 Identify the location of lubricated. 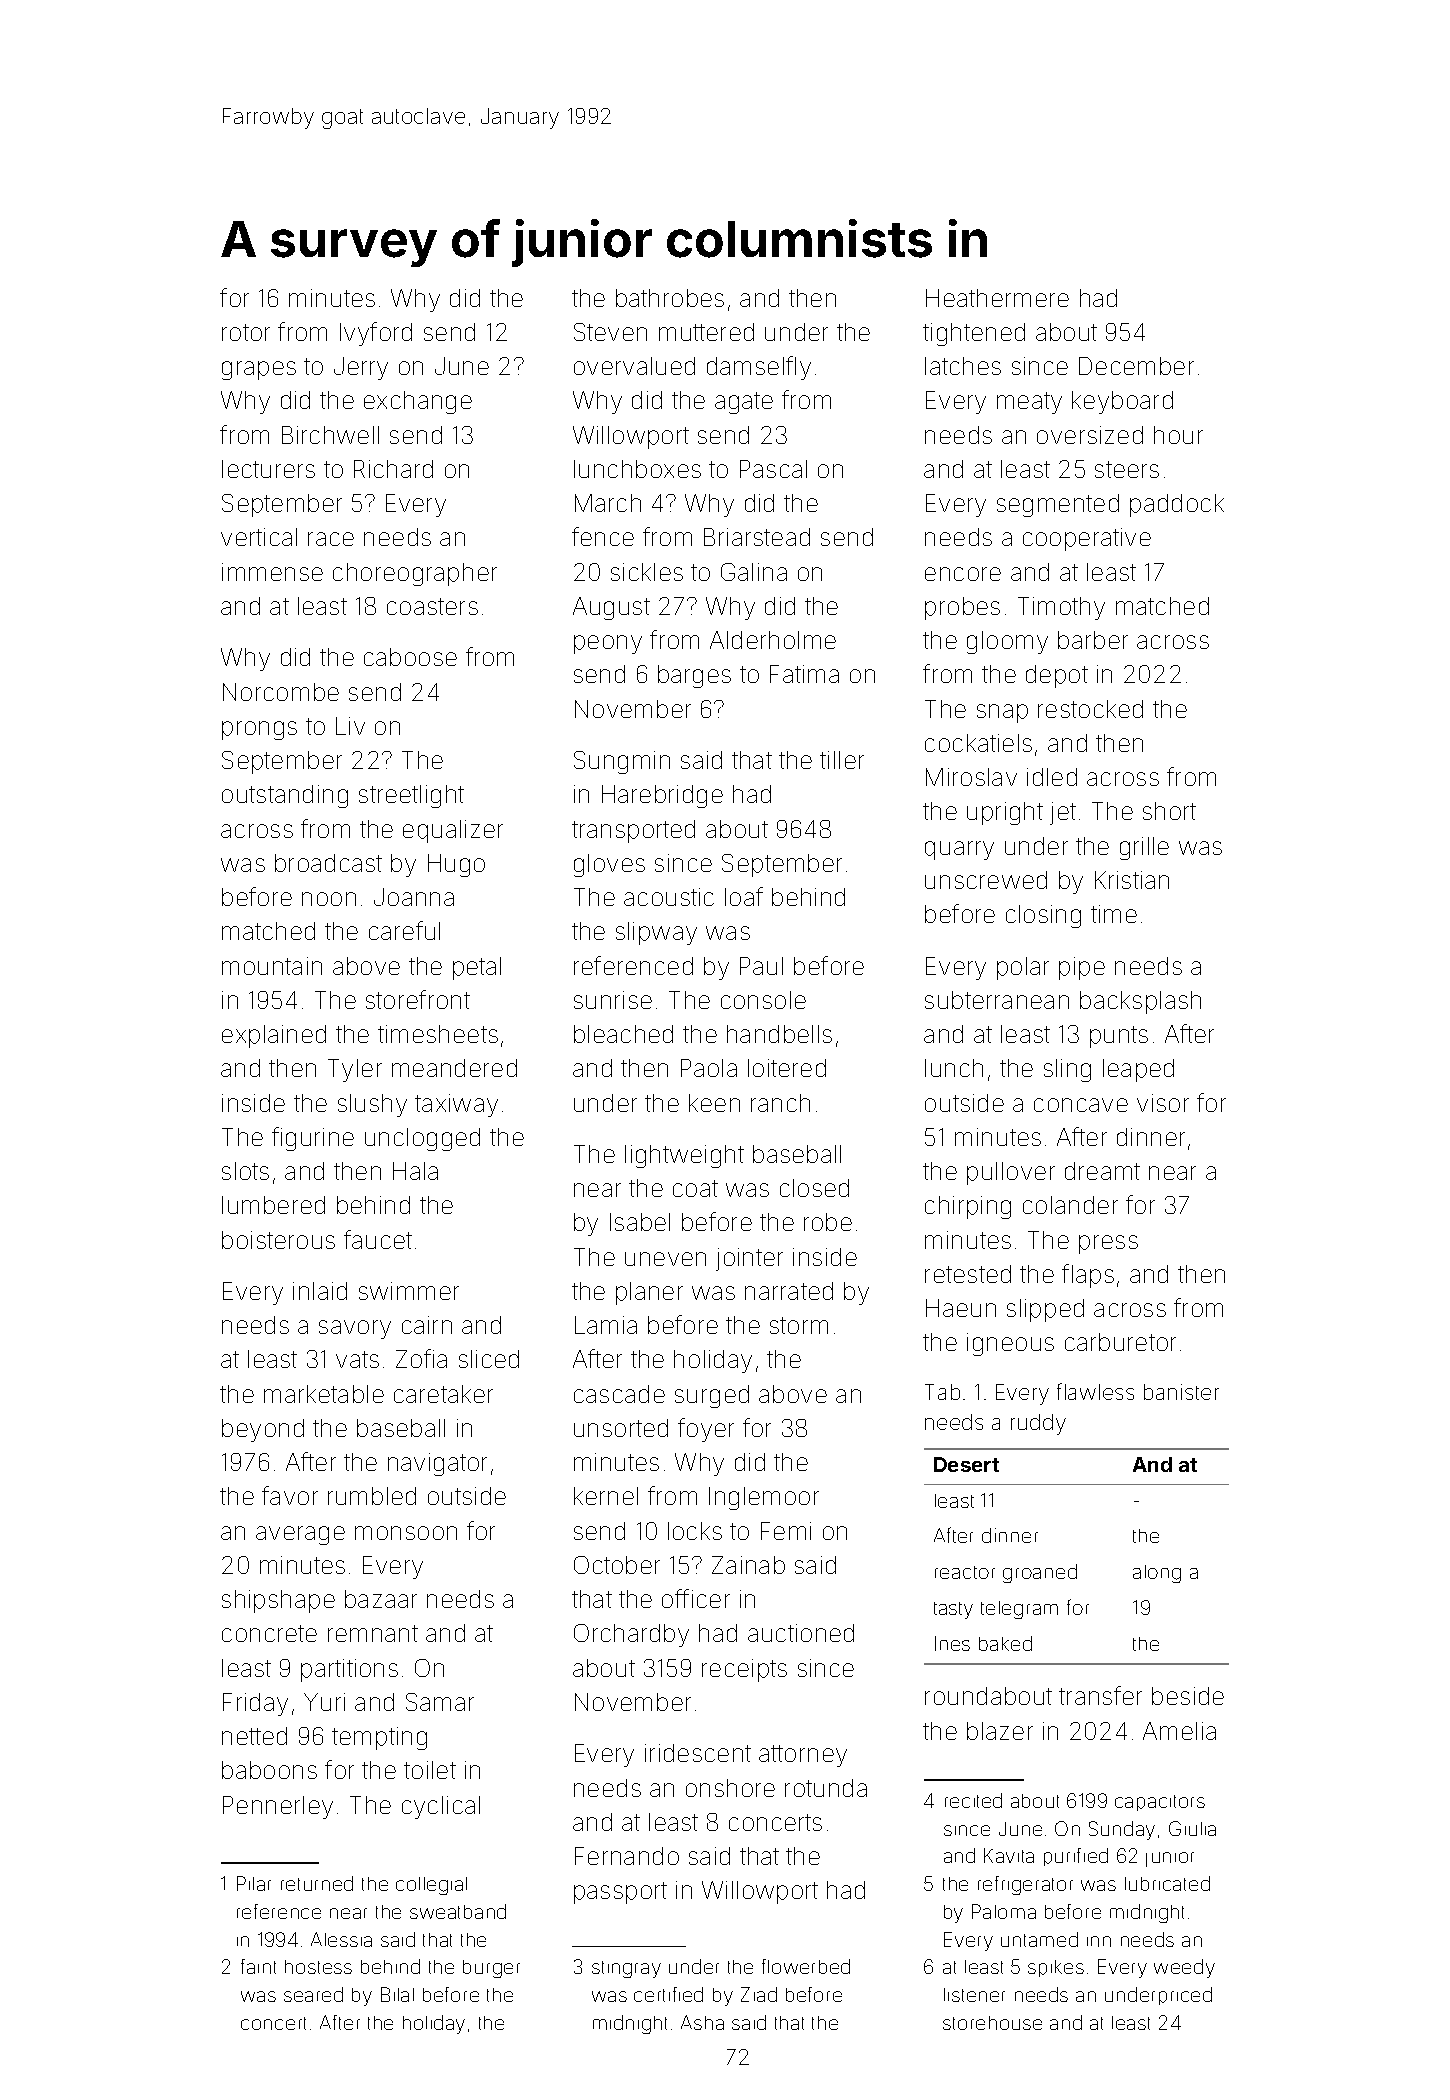
(1167, 1883).
